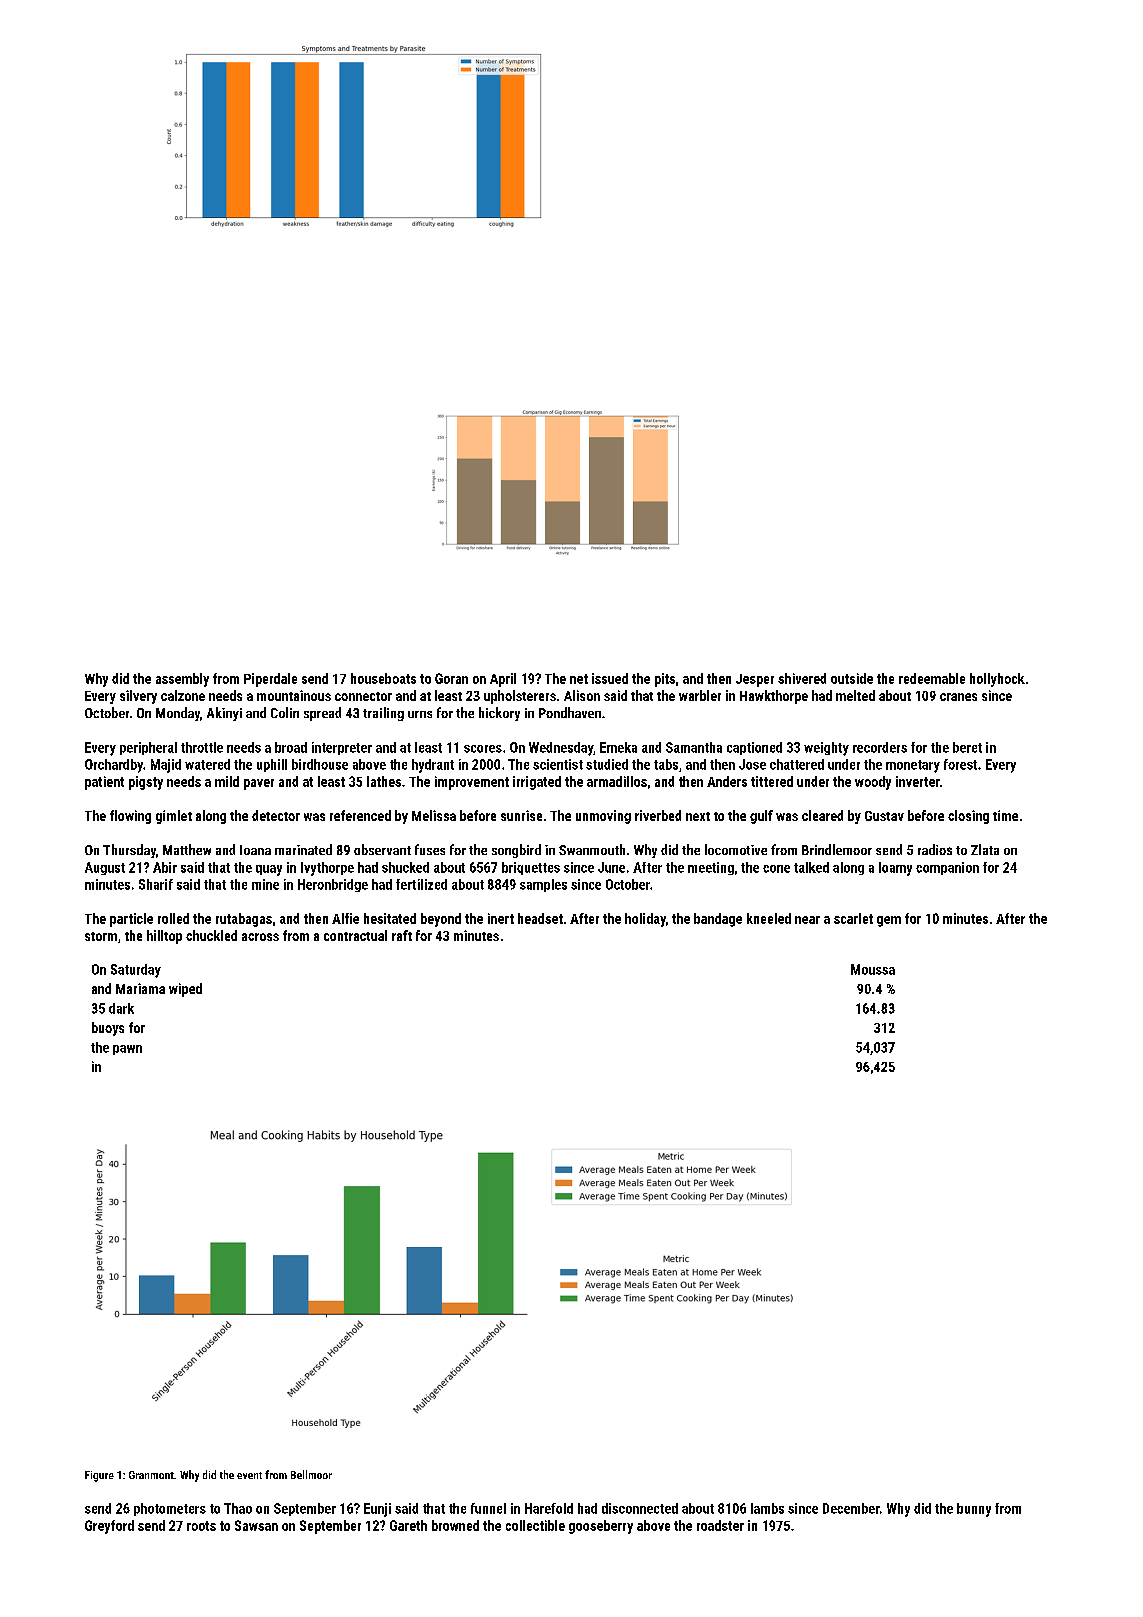 The width and height of the screenshot is (1143, 1617). I want to click on Bellmoor, so click(311, 1474).
